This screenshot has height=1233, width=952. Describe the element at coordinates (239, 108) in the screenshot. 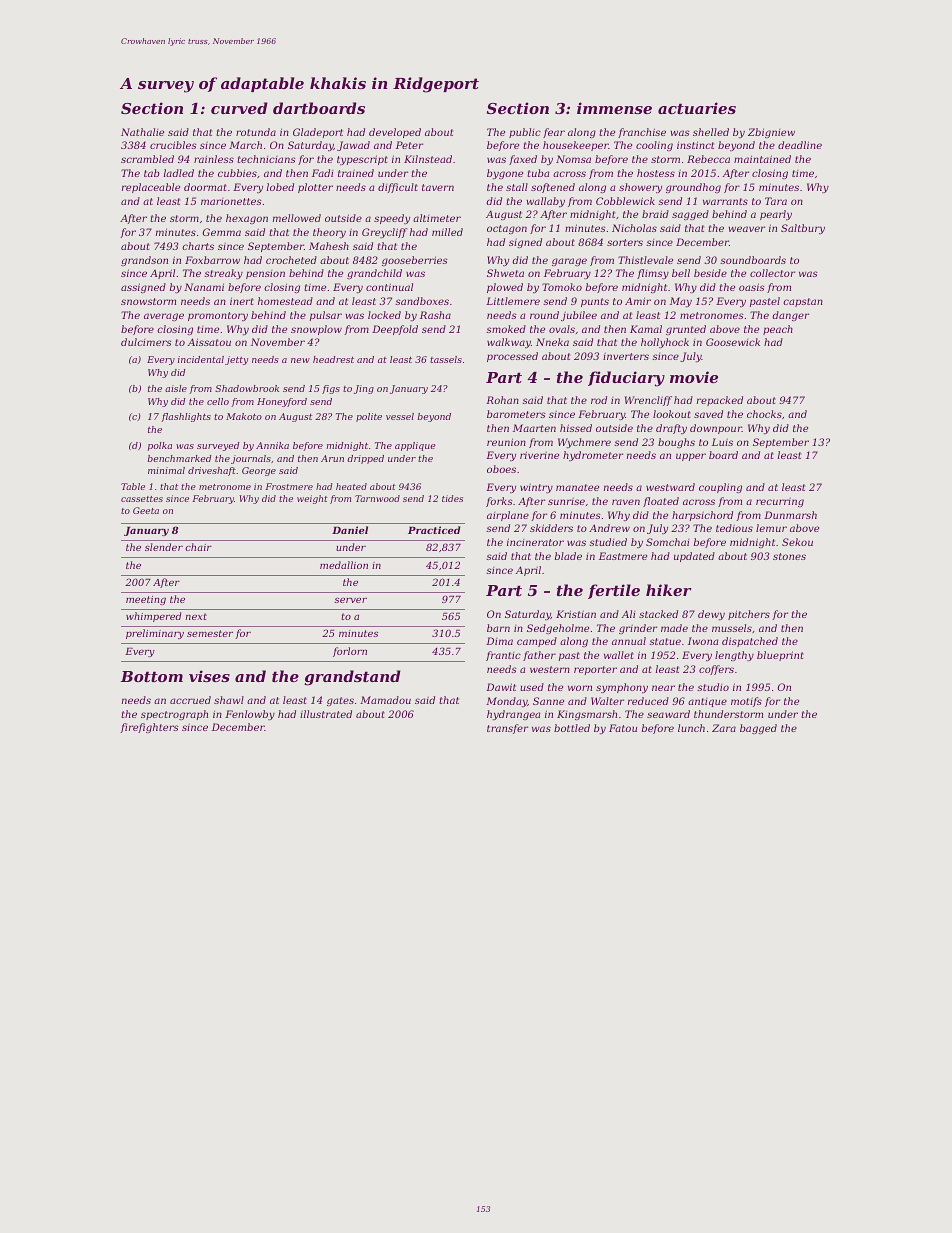

I see `curved` at that location.
